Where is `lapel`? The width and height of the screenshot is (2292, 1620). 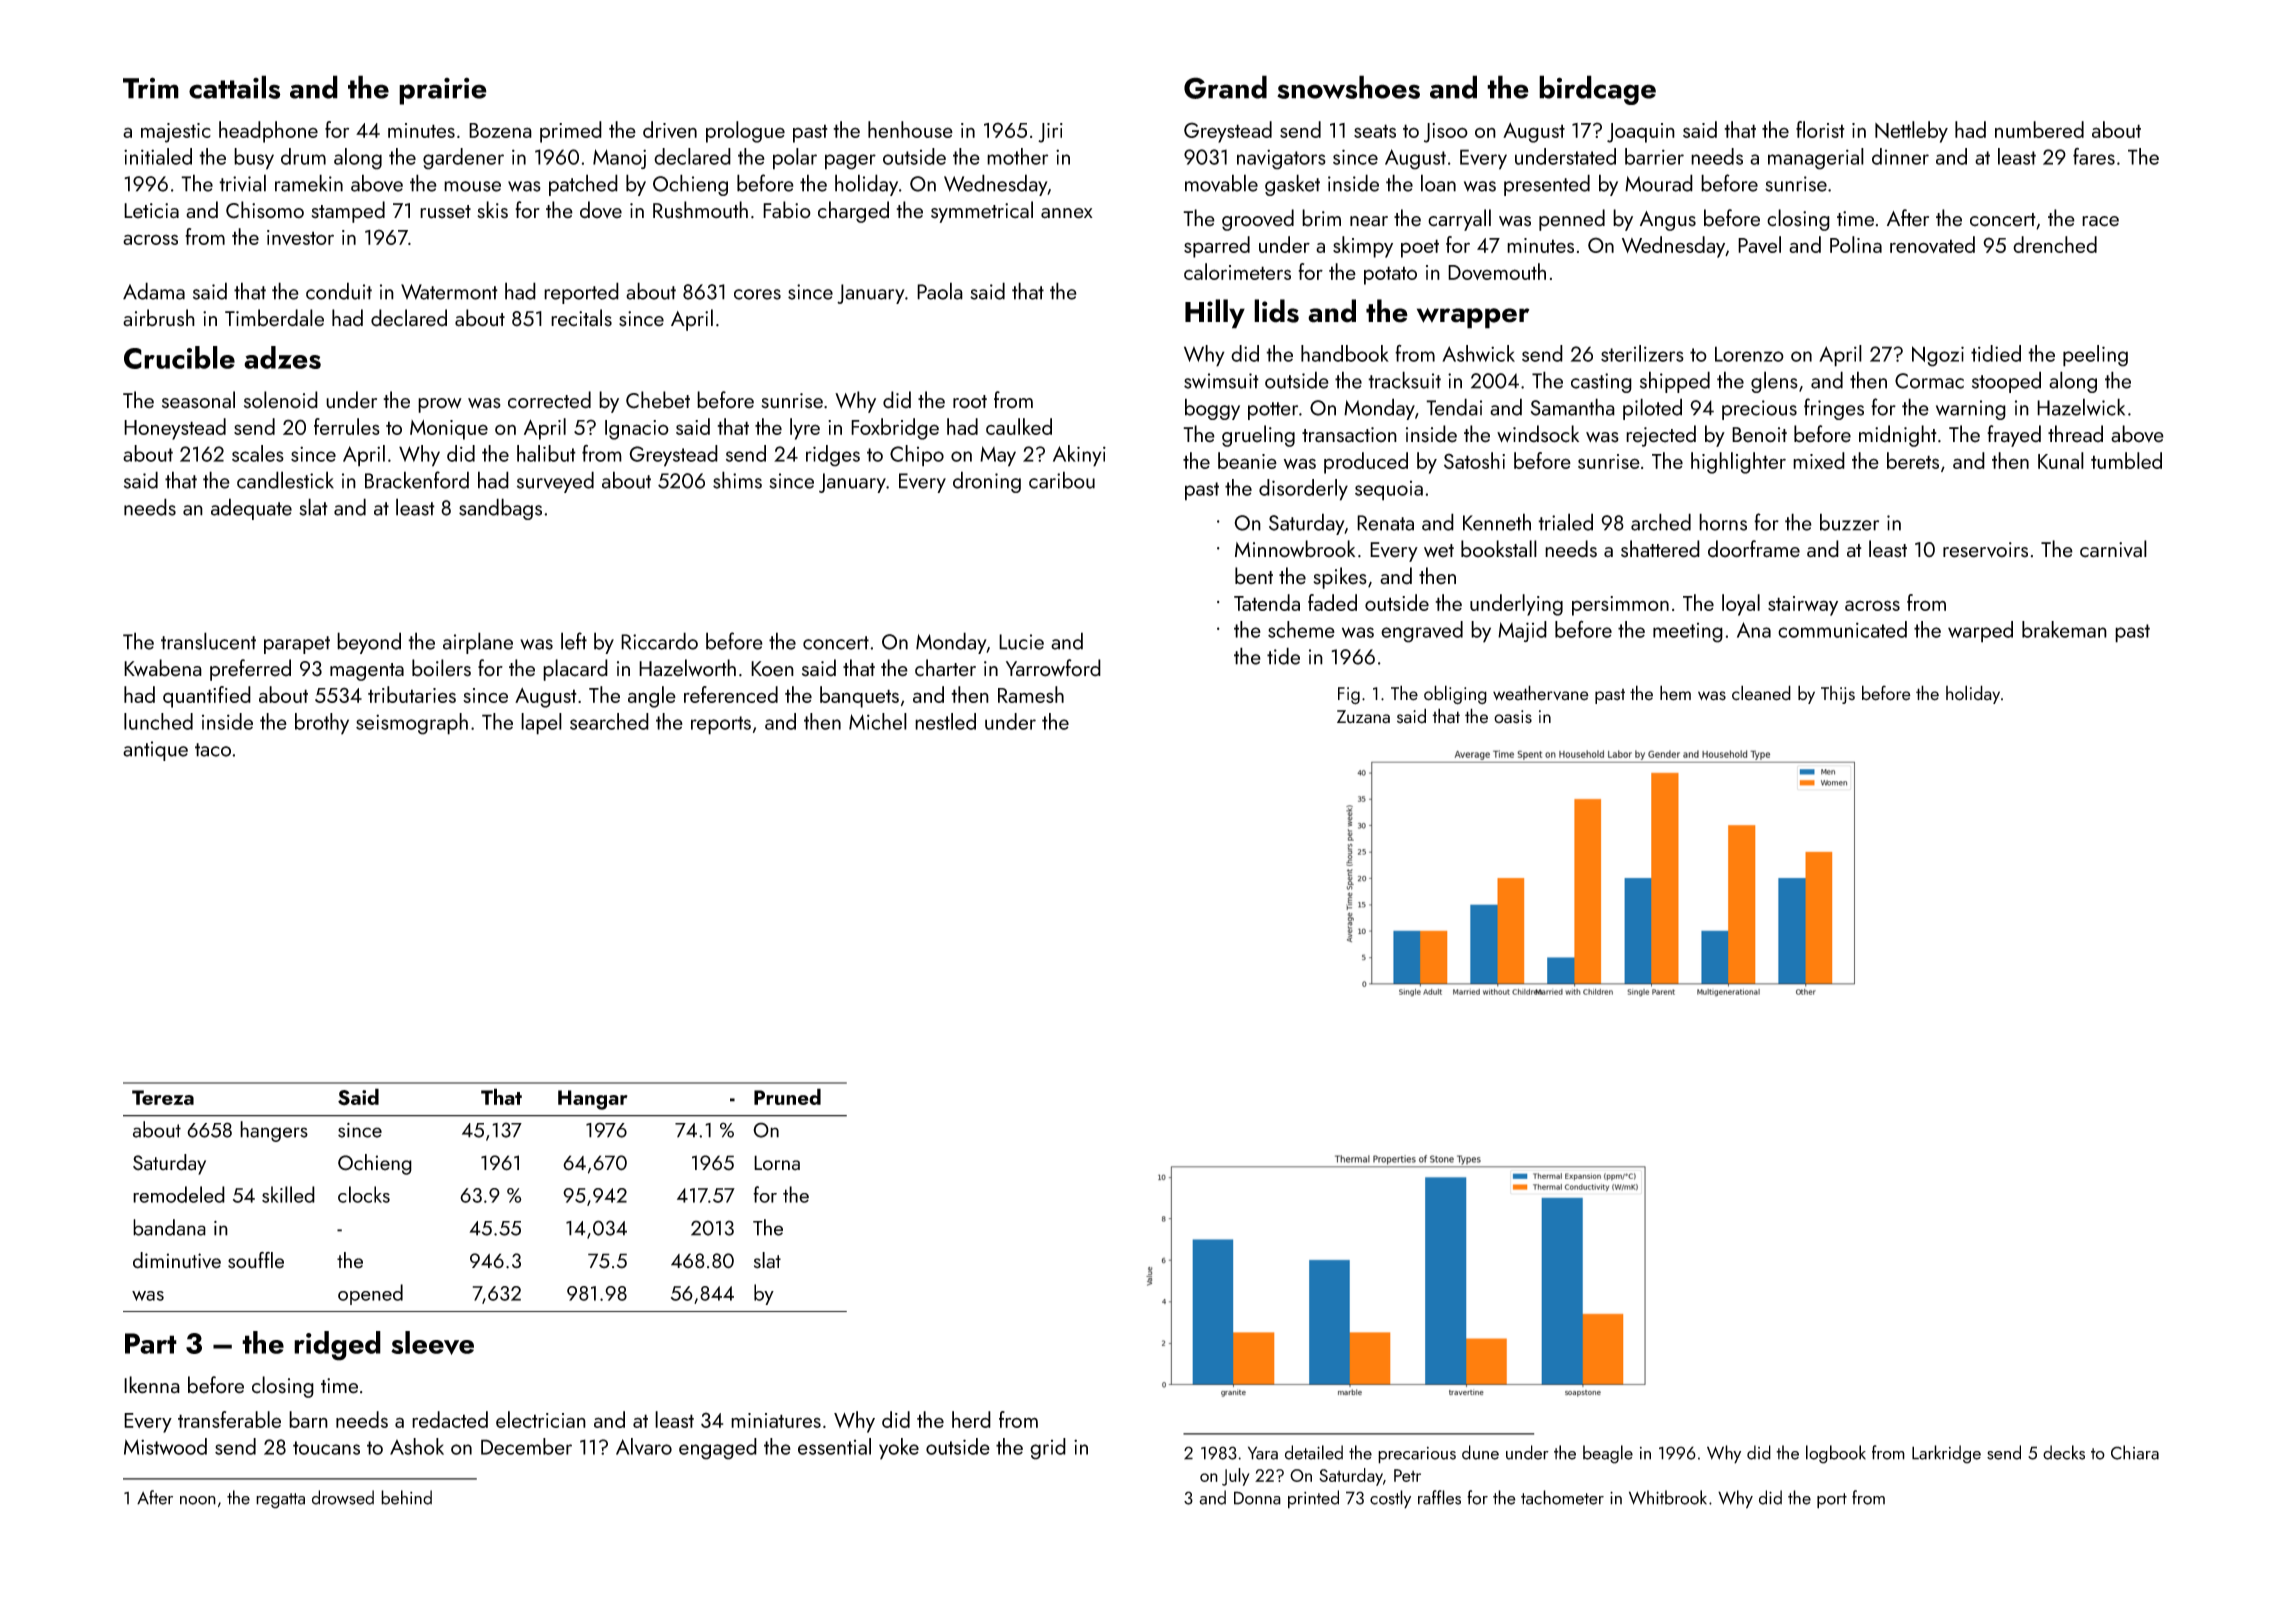 lapel is located at coordinates (541, 724).
